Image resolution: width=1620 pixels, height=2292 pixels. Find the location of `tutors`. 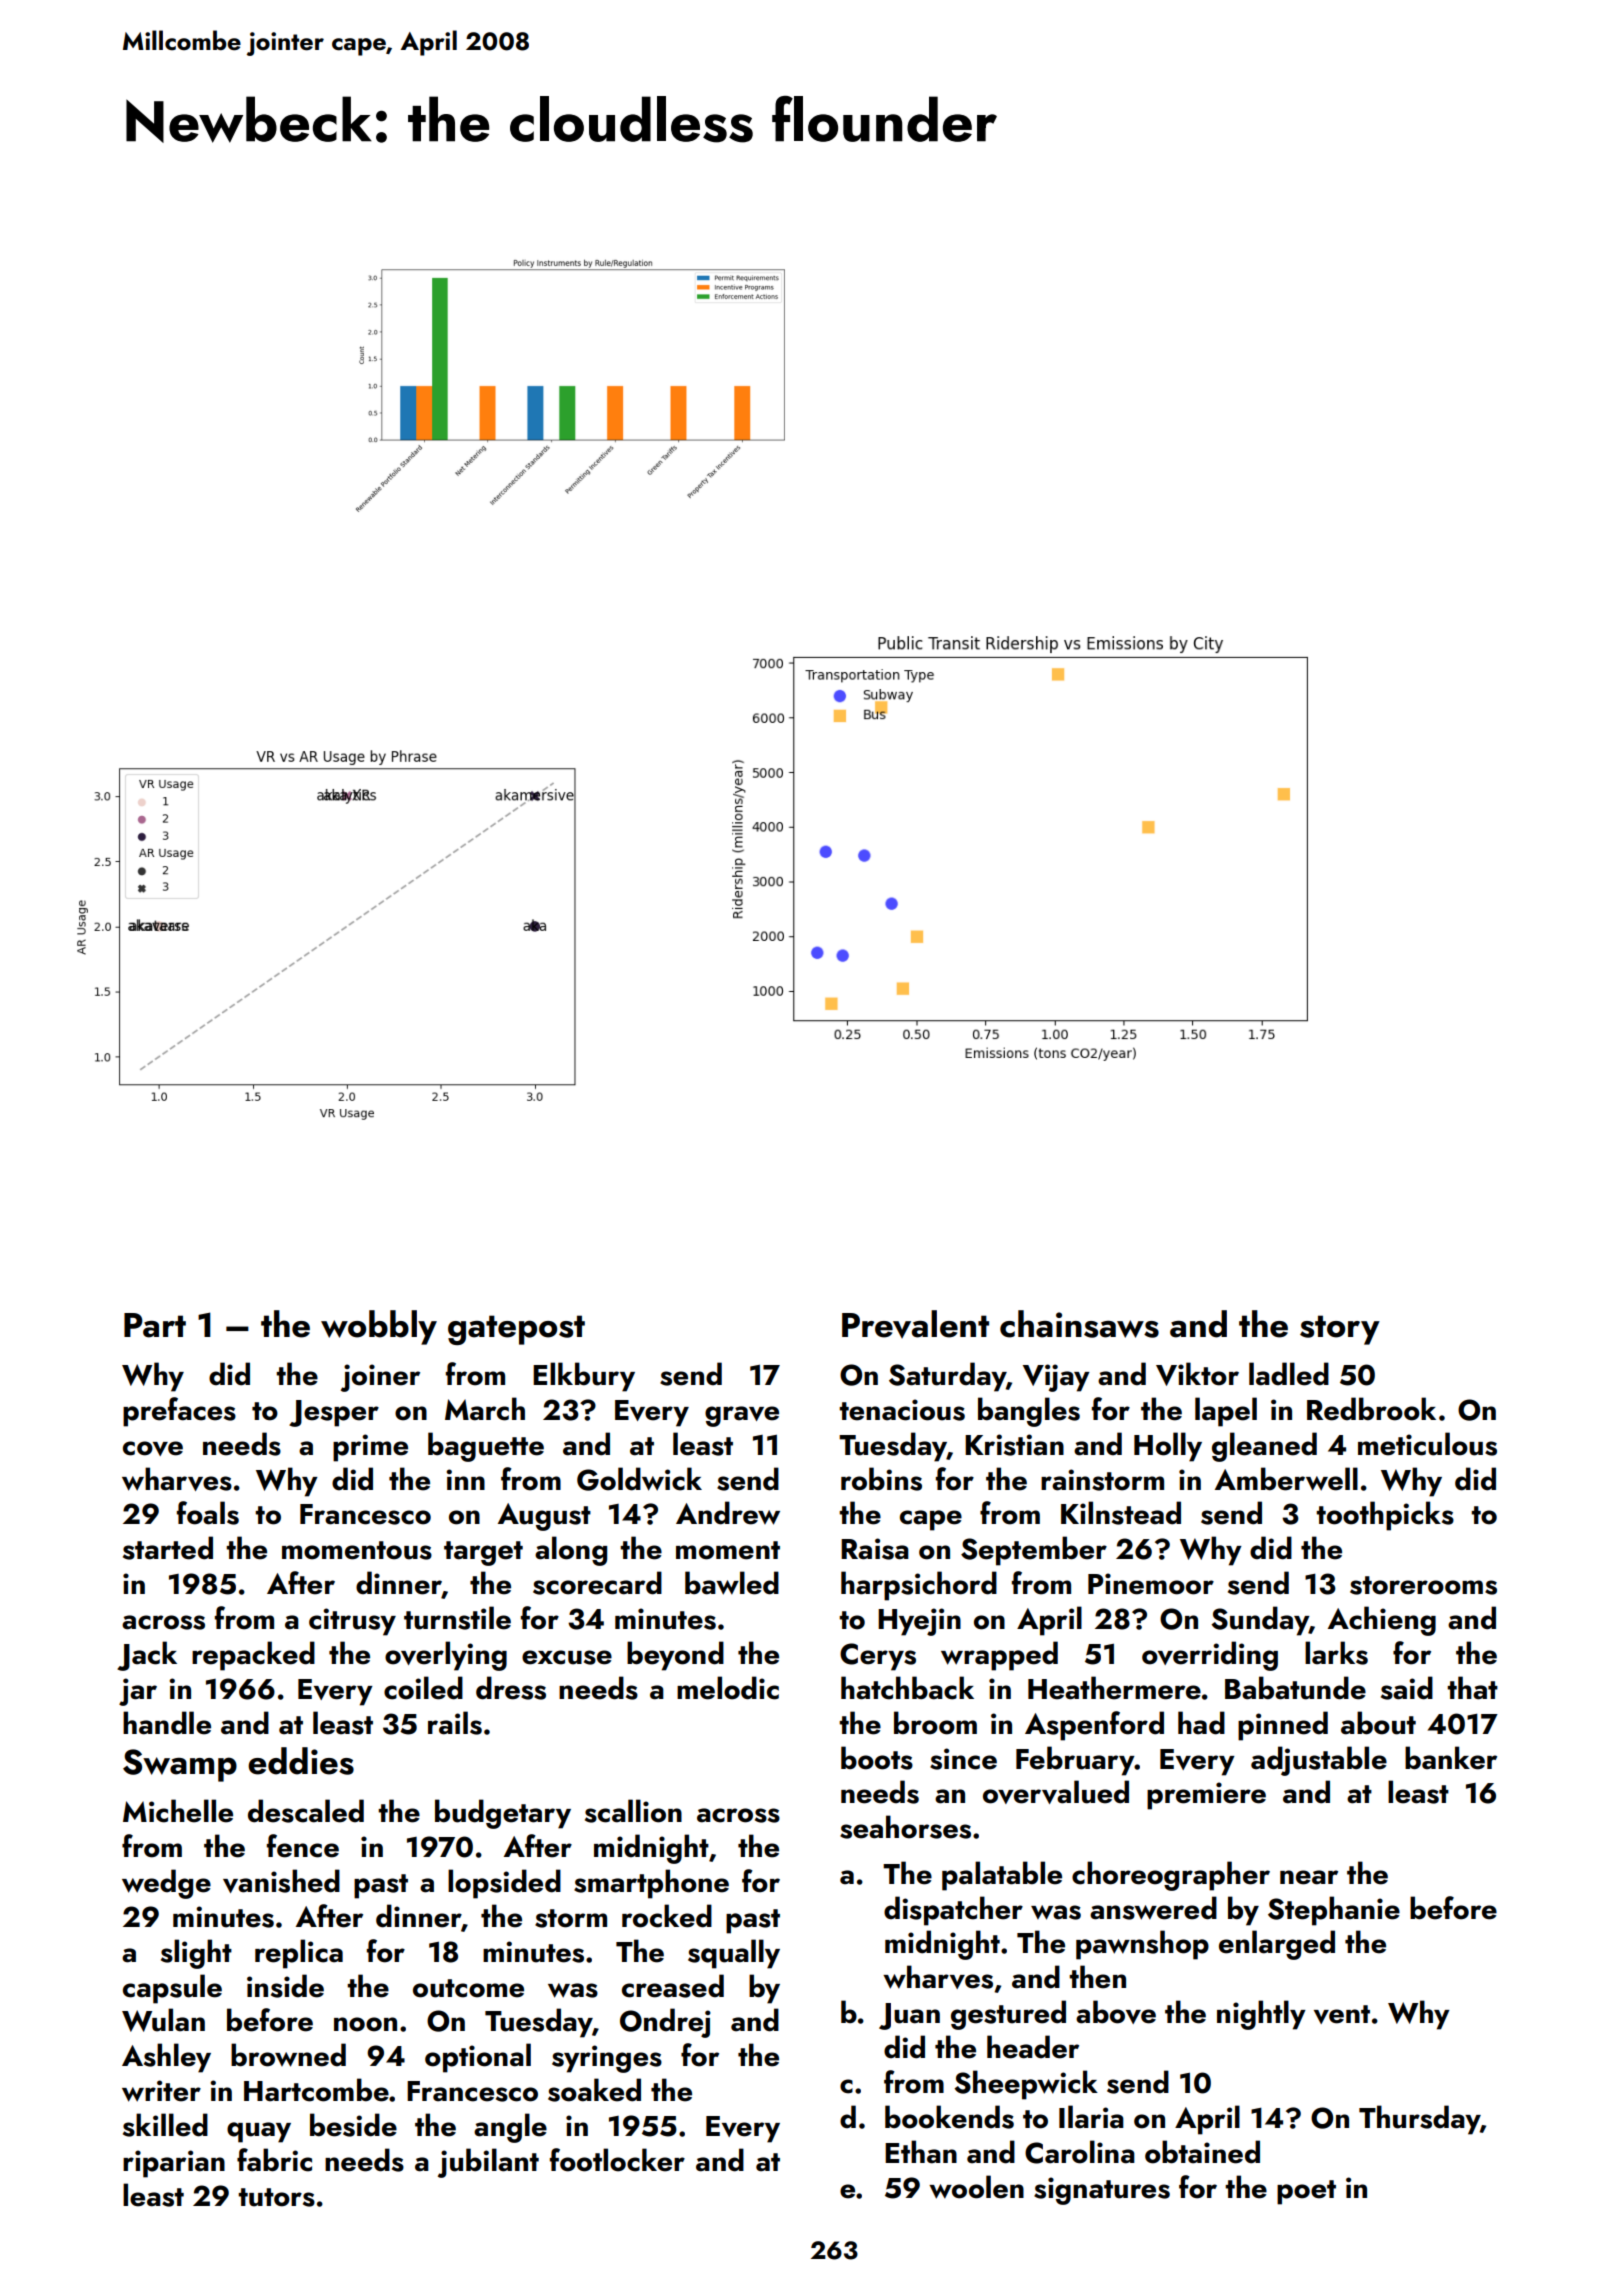

tutors is located at coordinates (276, 2197).
